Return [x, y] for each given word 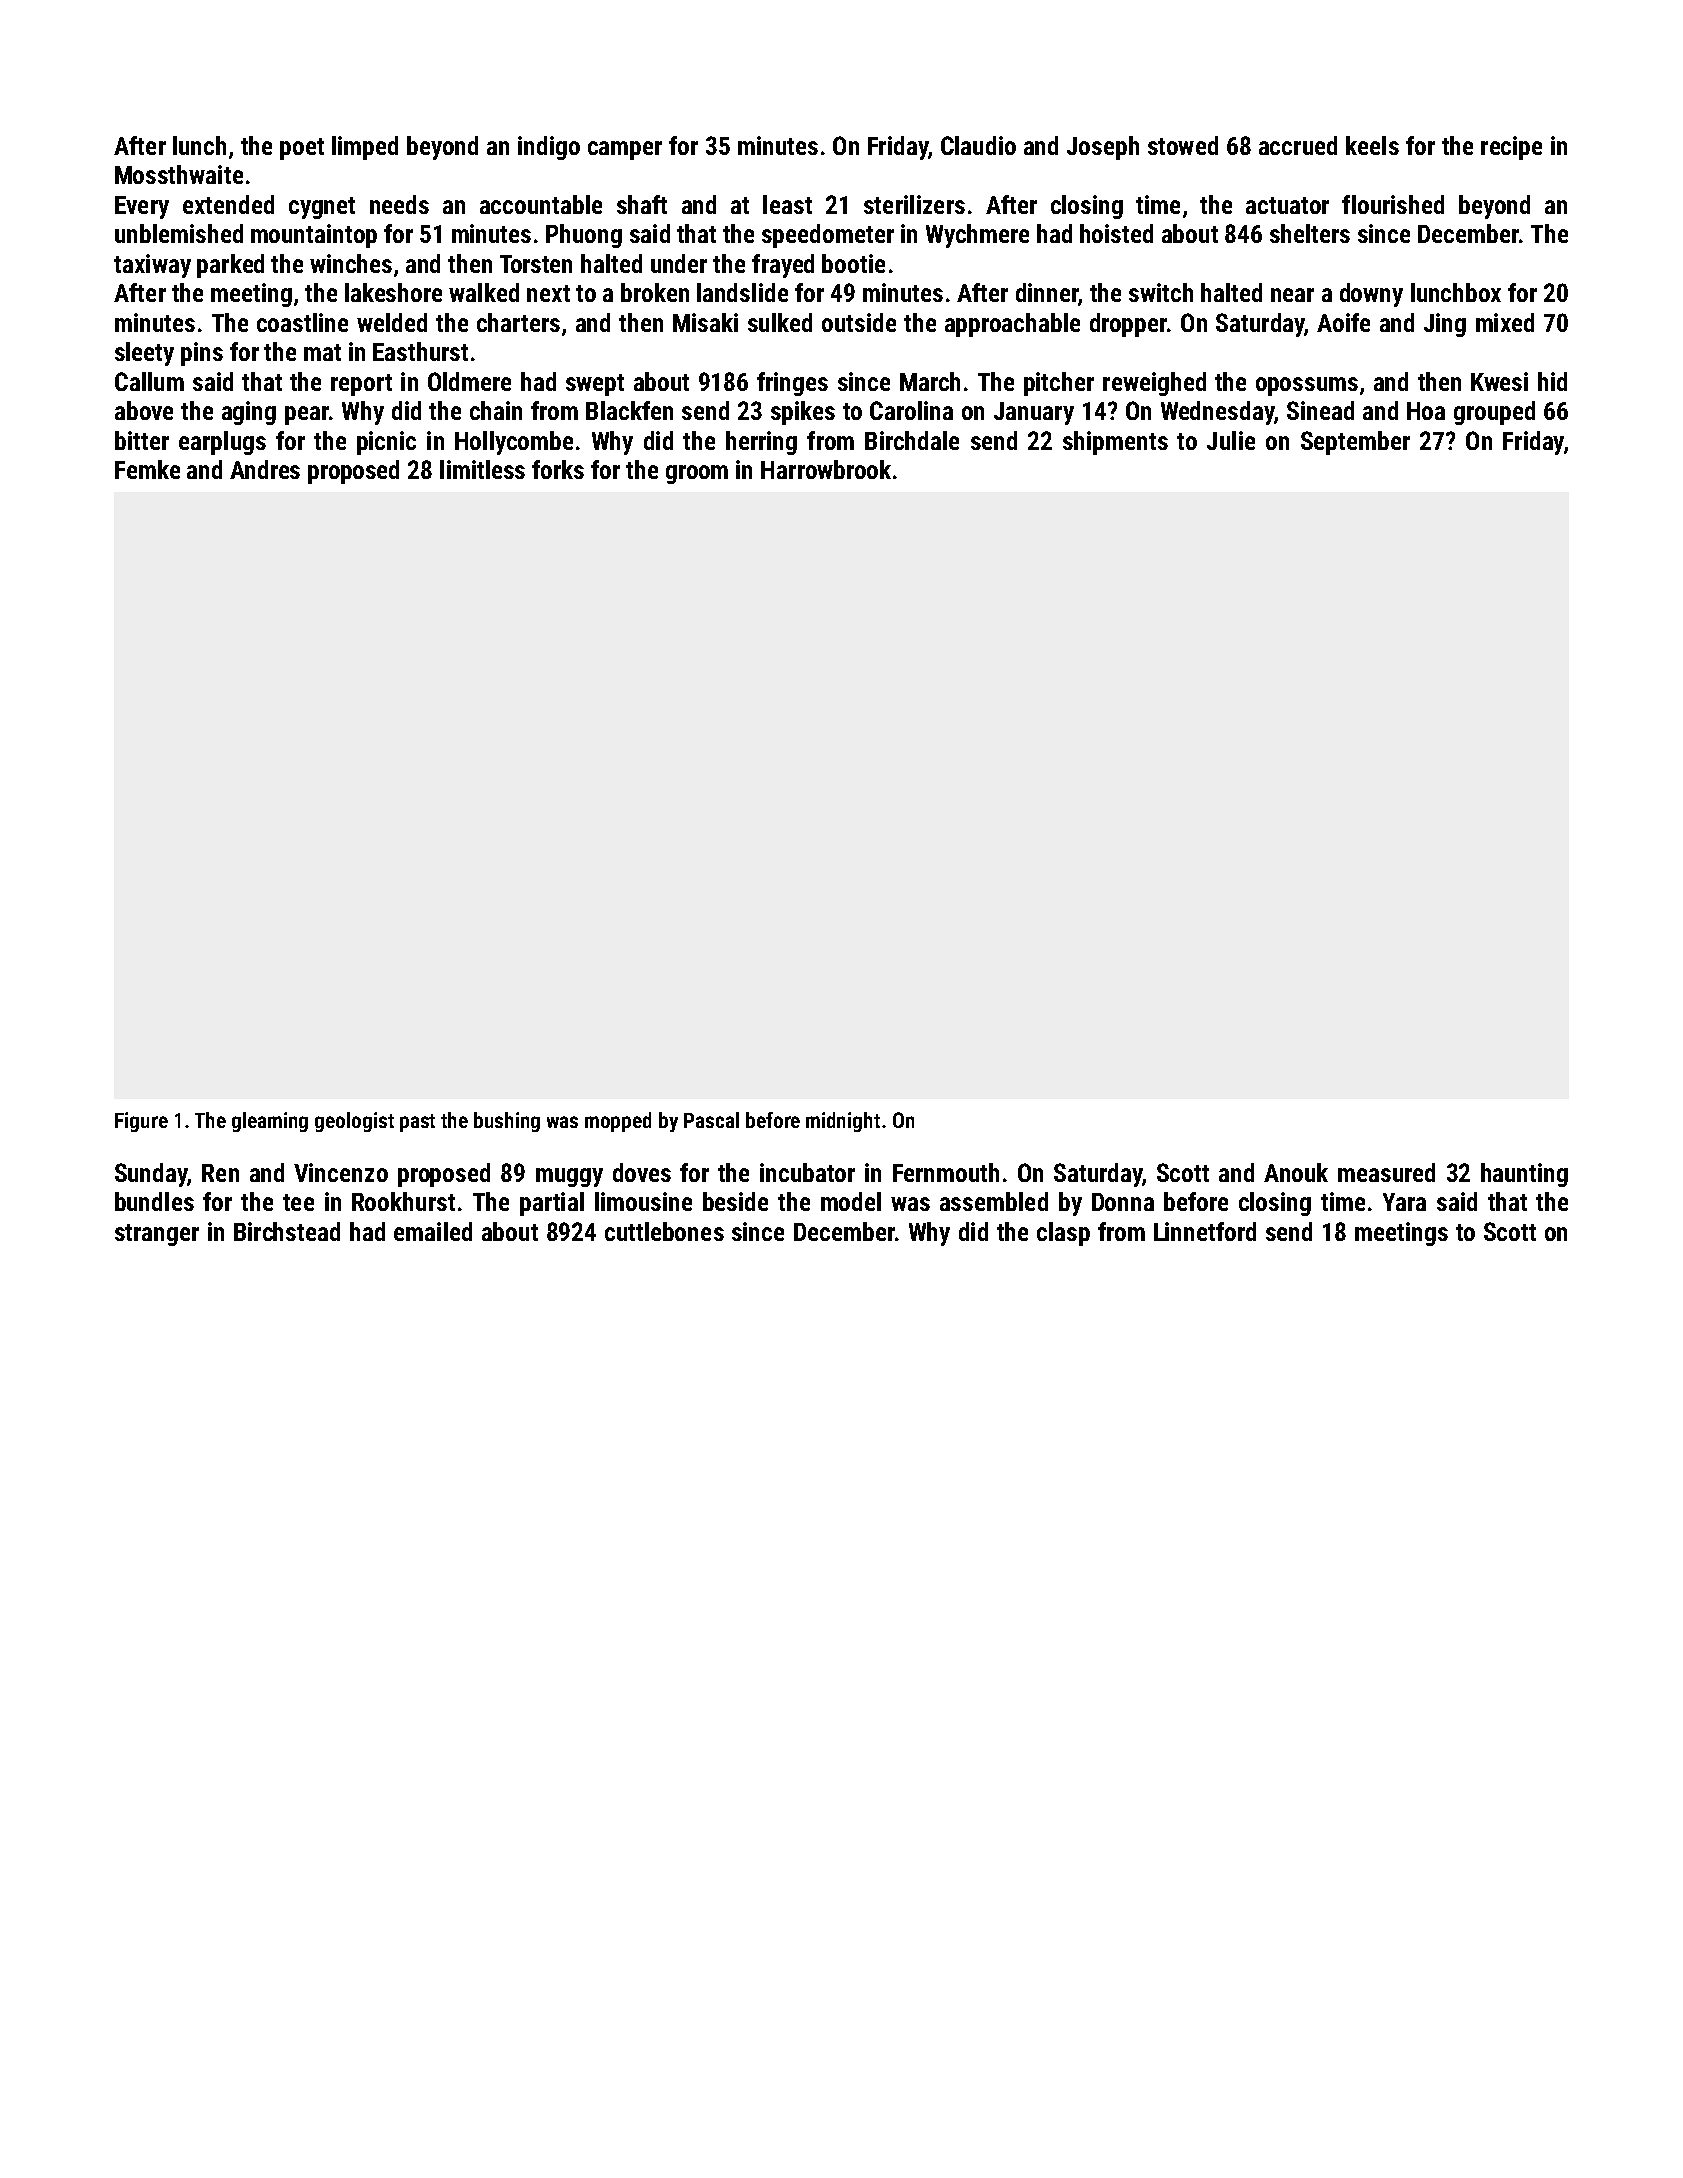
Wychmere [977, 236]
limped [365, 148]
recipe [1511, 148]
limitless [482, 469]
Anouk [1296, 1172]
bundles [154, 1201]
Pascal [711, 1120]
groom [697, 474]
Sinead [1320, 410]
